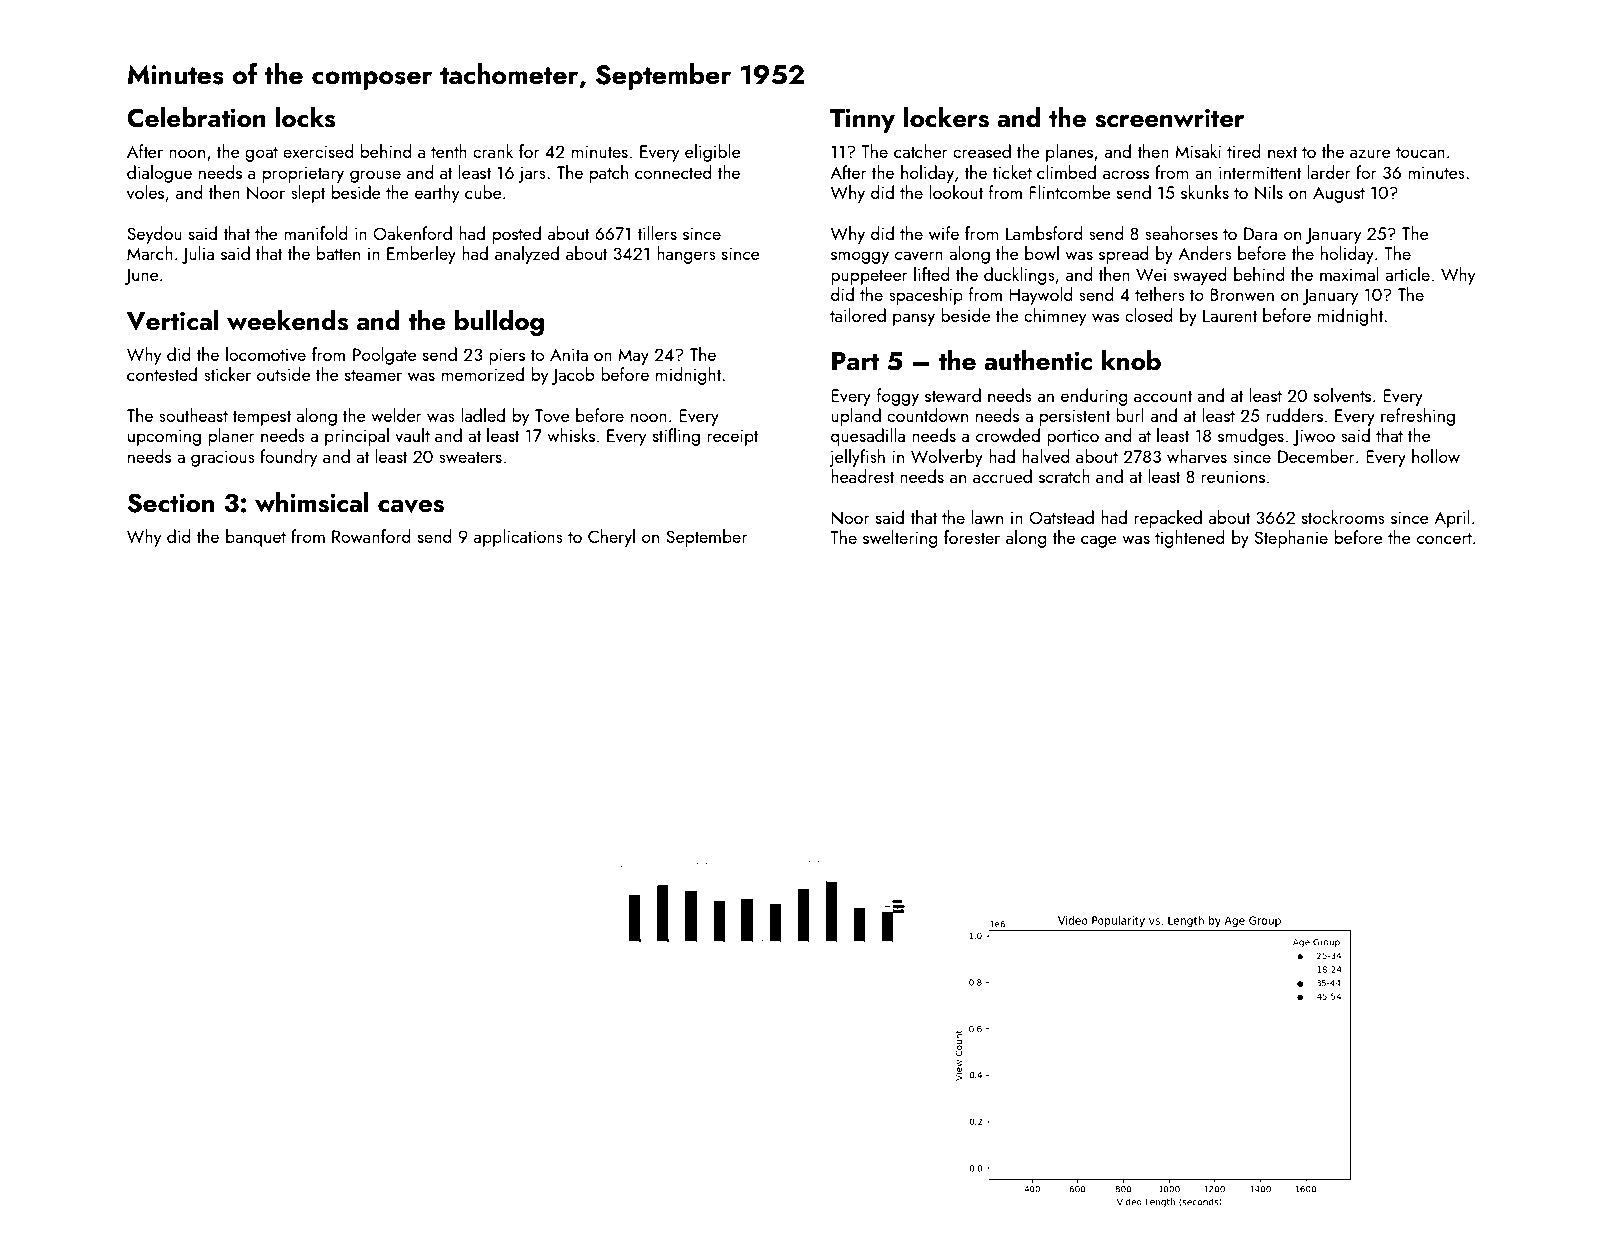  I want to click on voles, so click(145, 192).
